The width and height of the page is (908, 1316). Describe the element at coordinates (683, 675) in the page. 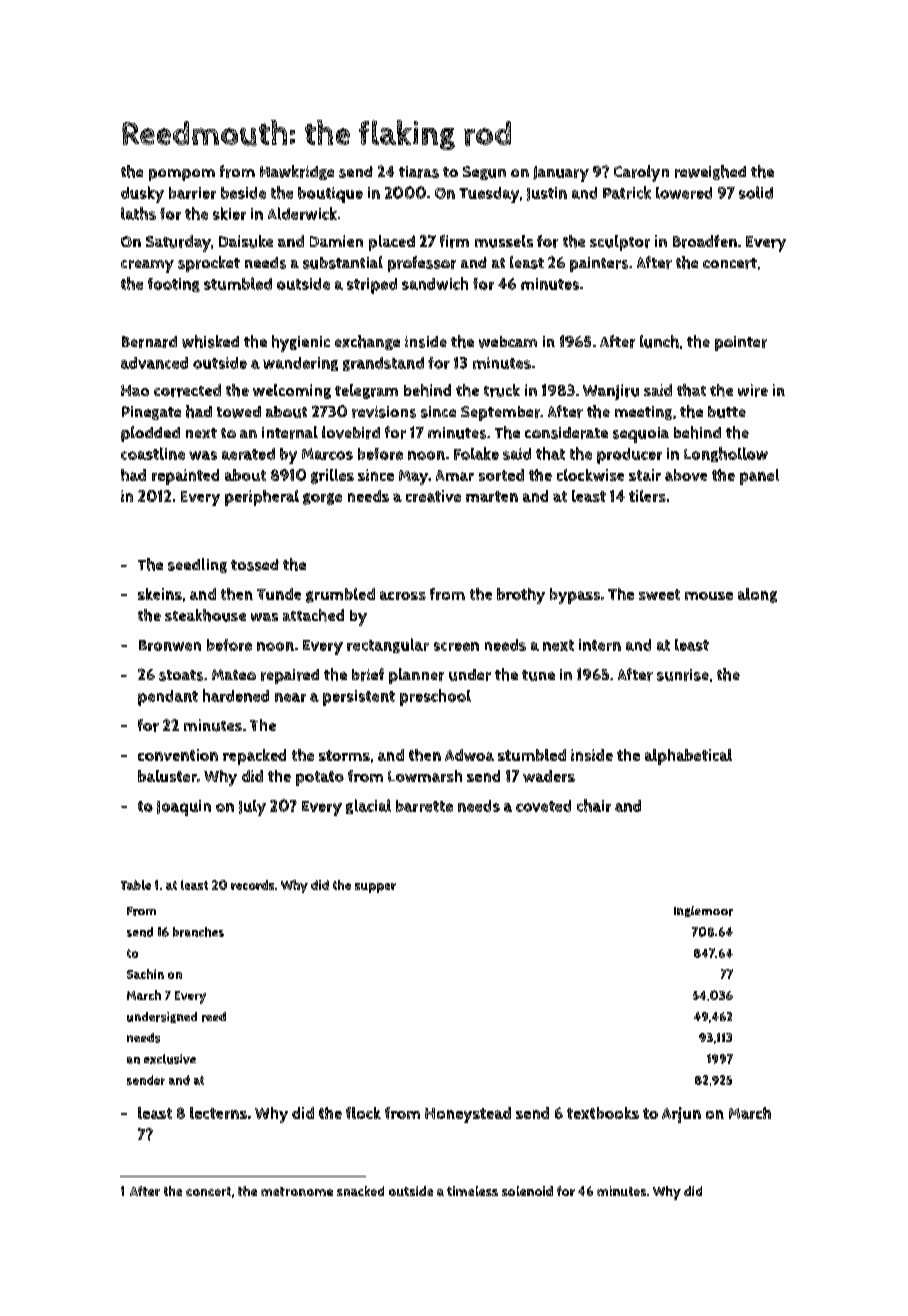

I see `sunrise` at that location.
